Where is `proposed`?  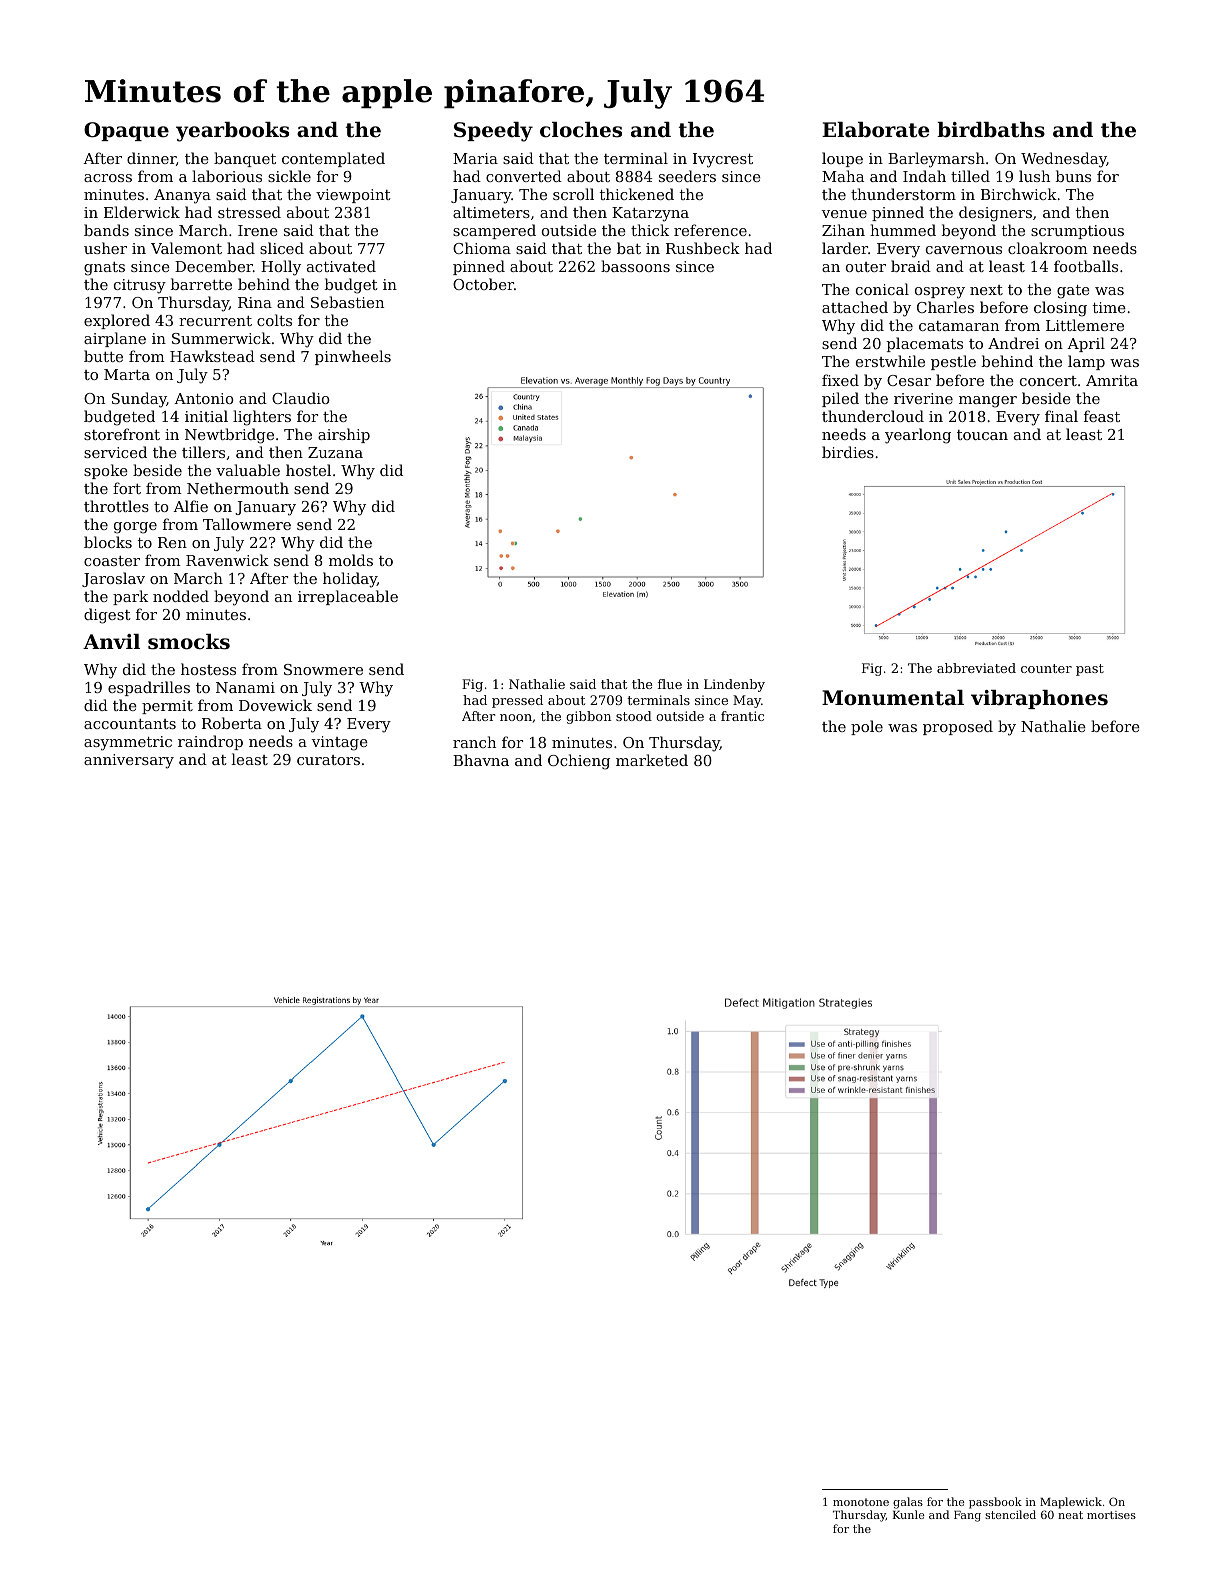
proposed is located at coordinates (958, 727).
